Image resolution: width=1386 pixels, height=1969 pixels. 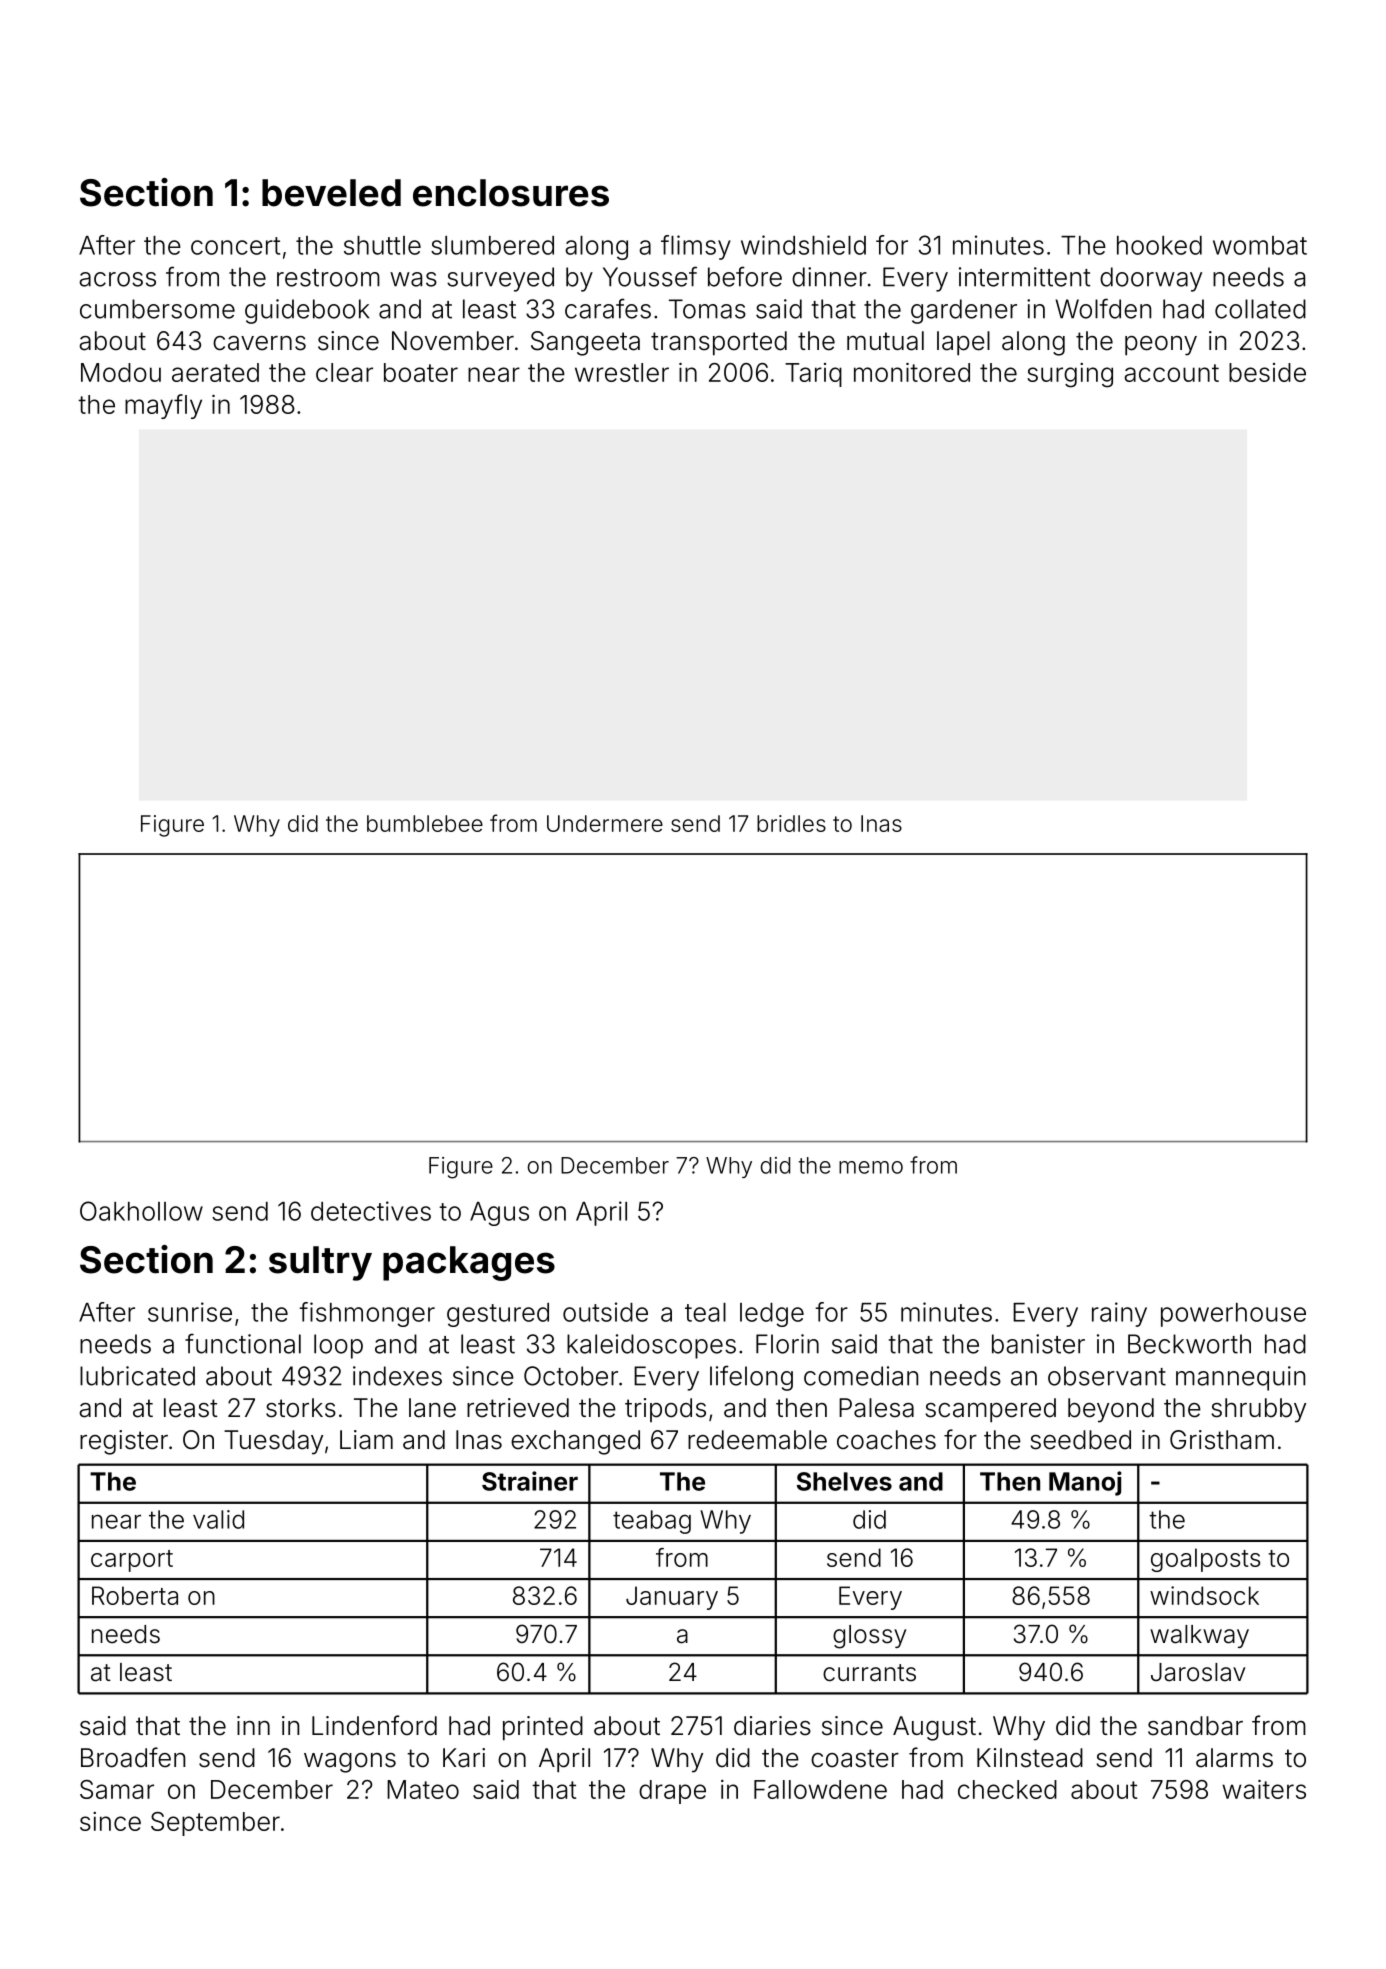 What do you see at coordinates (1267, 372) in the image?
I see `beside` at bounding box center [1267, 372].
